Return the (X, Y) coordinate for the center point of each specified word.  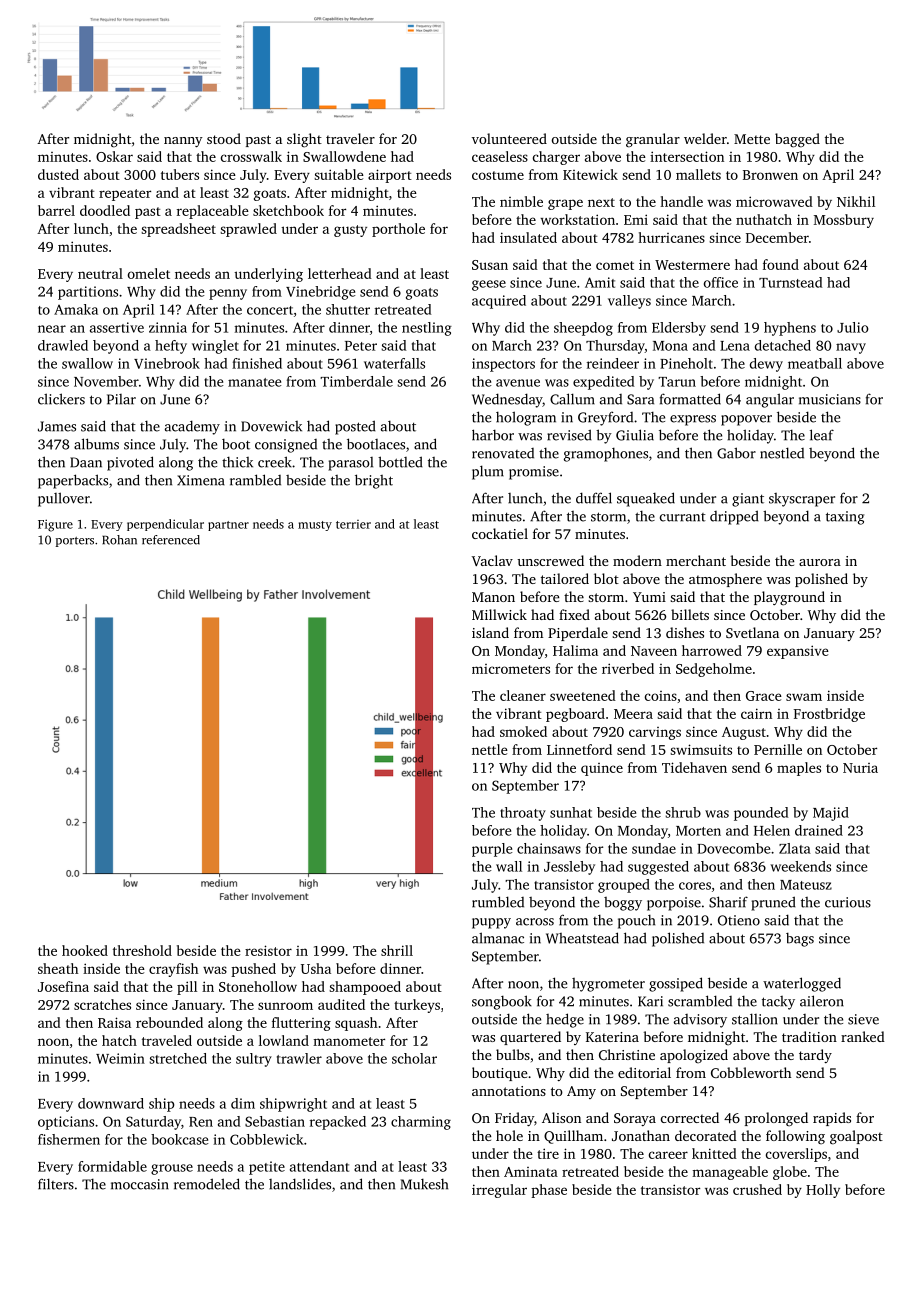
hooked (85, 950)
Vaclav (492, 560)
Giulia (635, 435)
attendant (319, 1166)
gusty (350, 231)
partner (228, 526)
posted (355, 427)
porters (75, 542)
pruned (773, 903)
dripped (734, 517)
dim (243, 1103)
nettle (490, 749)
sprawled (248, 230)
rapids (832, 1119)
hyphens (790, 329)
